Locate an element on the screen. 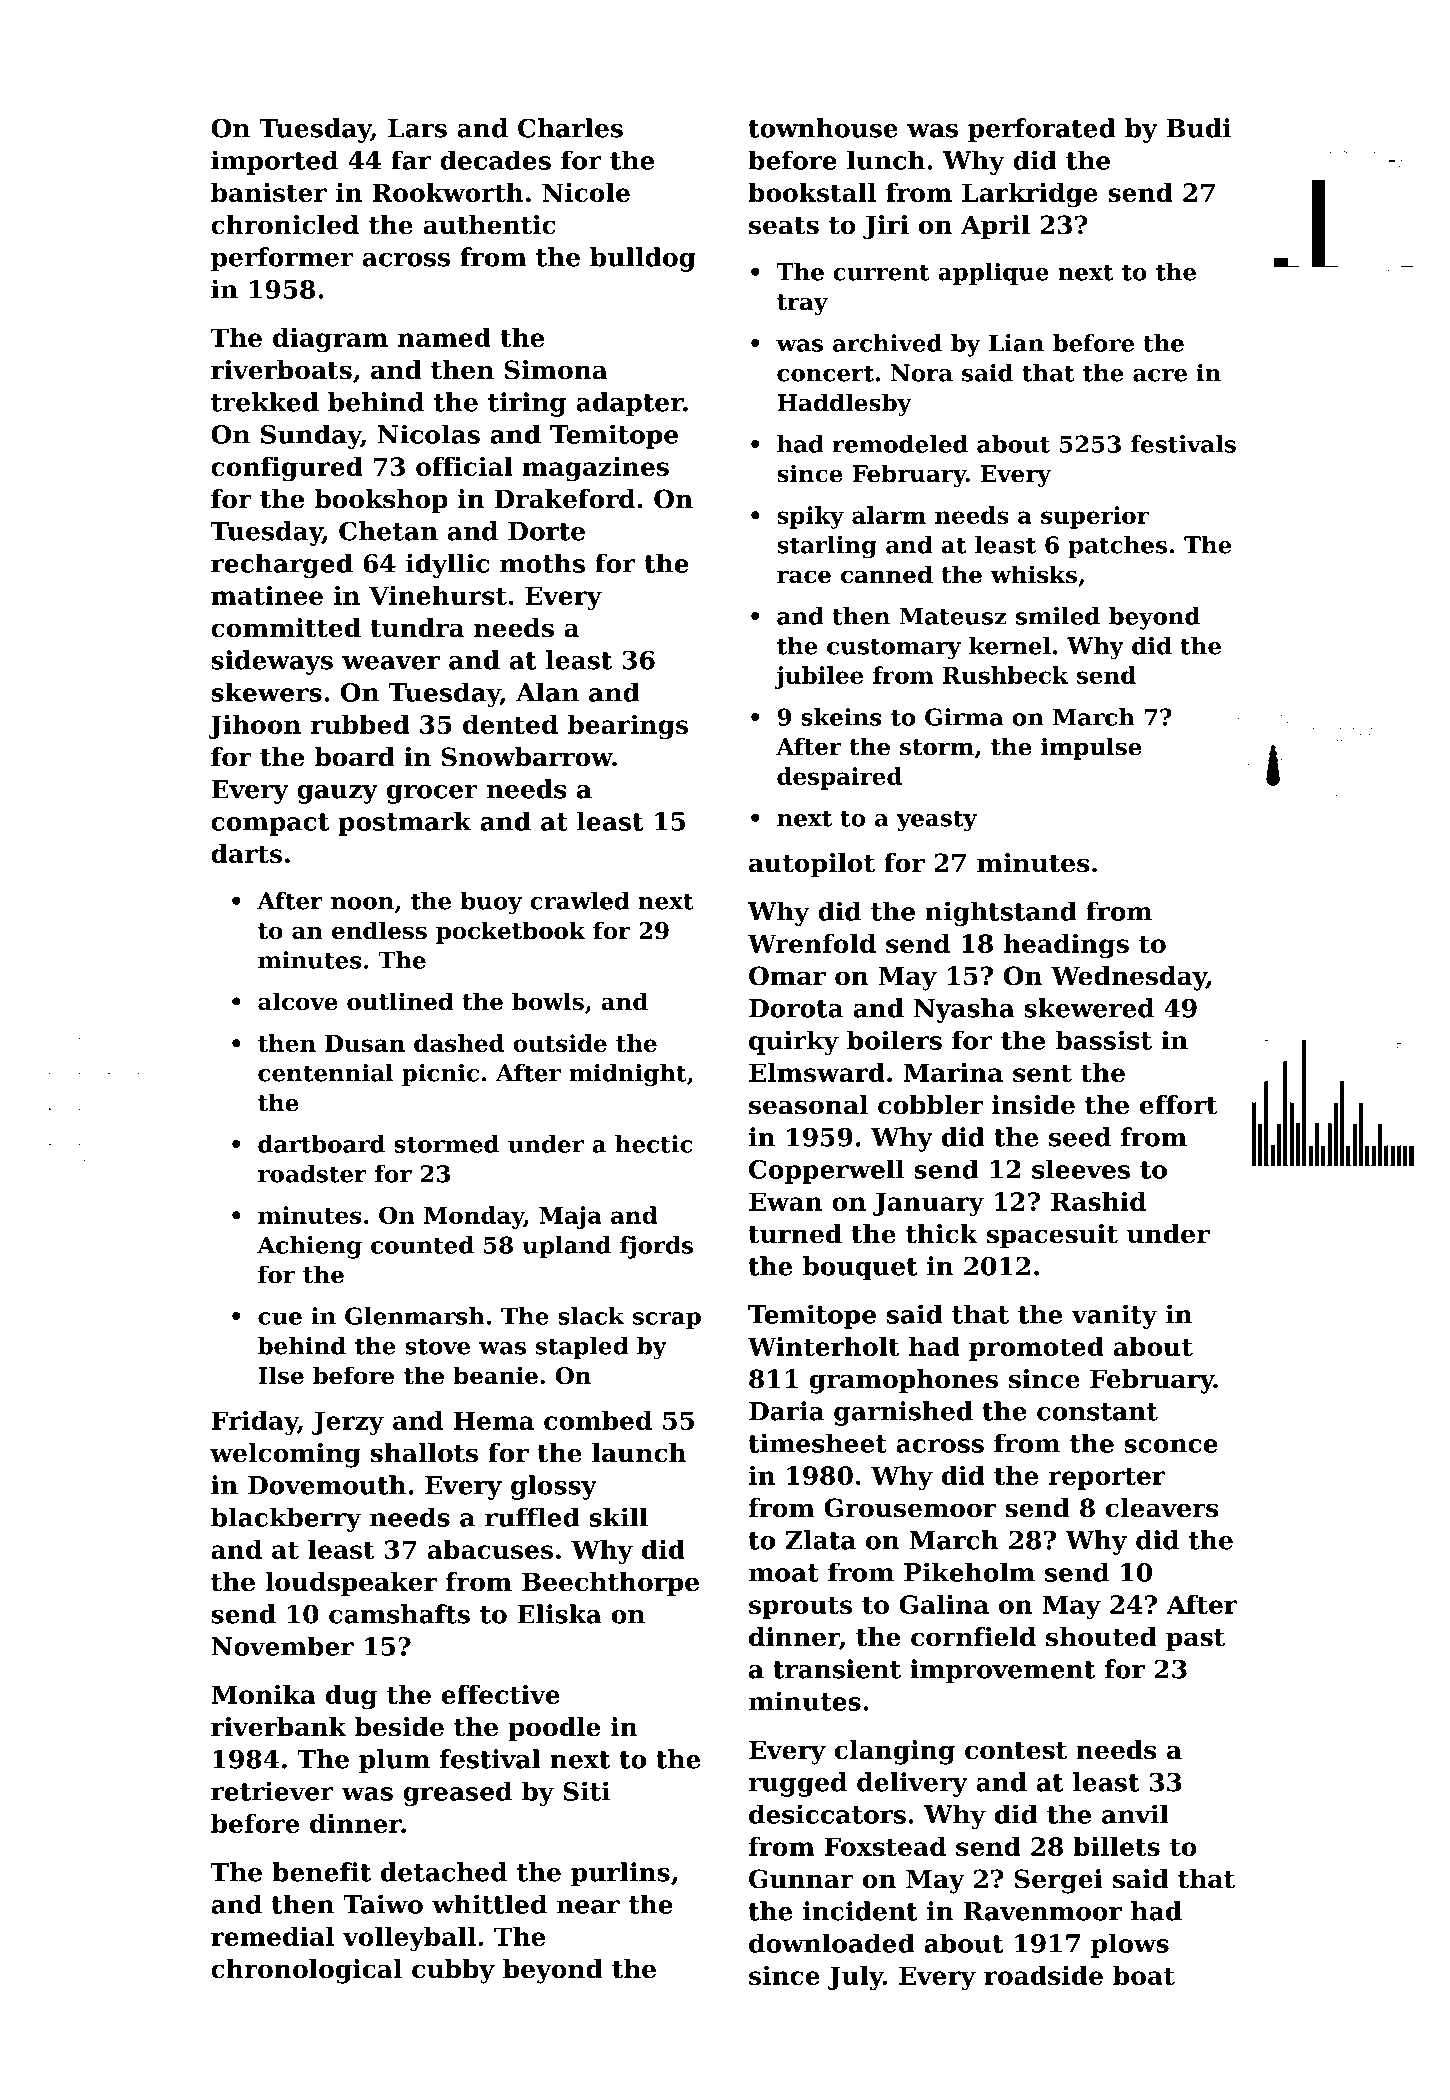 This screenshot has height=2100, width=1450. effort is located at coordinates (1179, 1105).
